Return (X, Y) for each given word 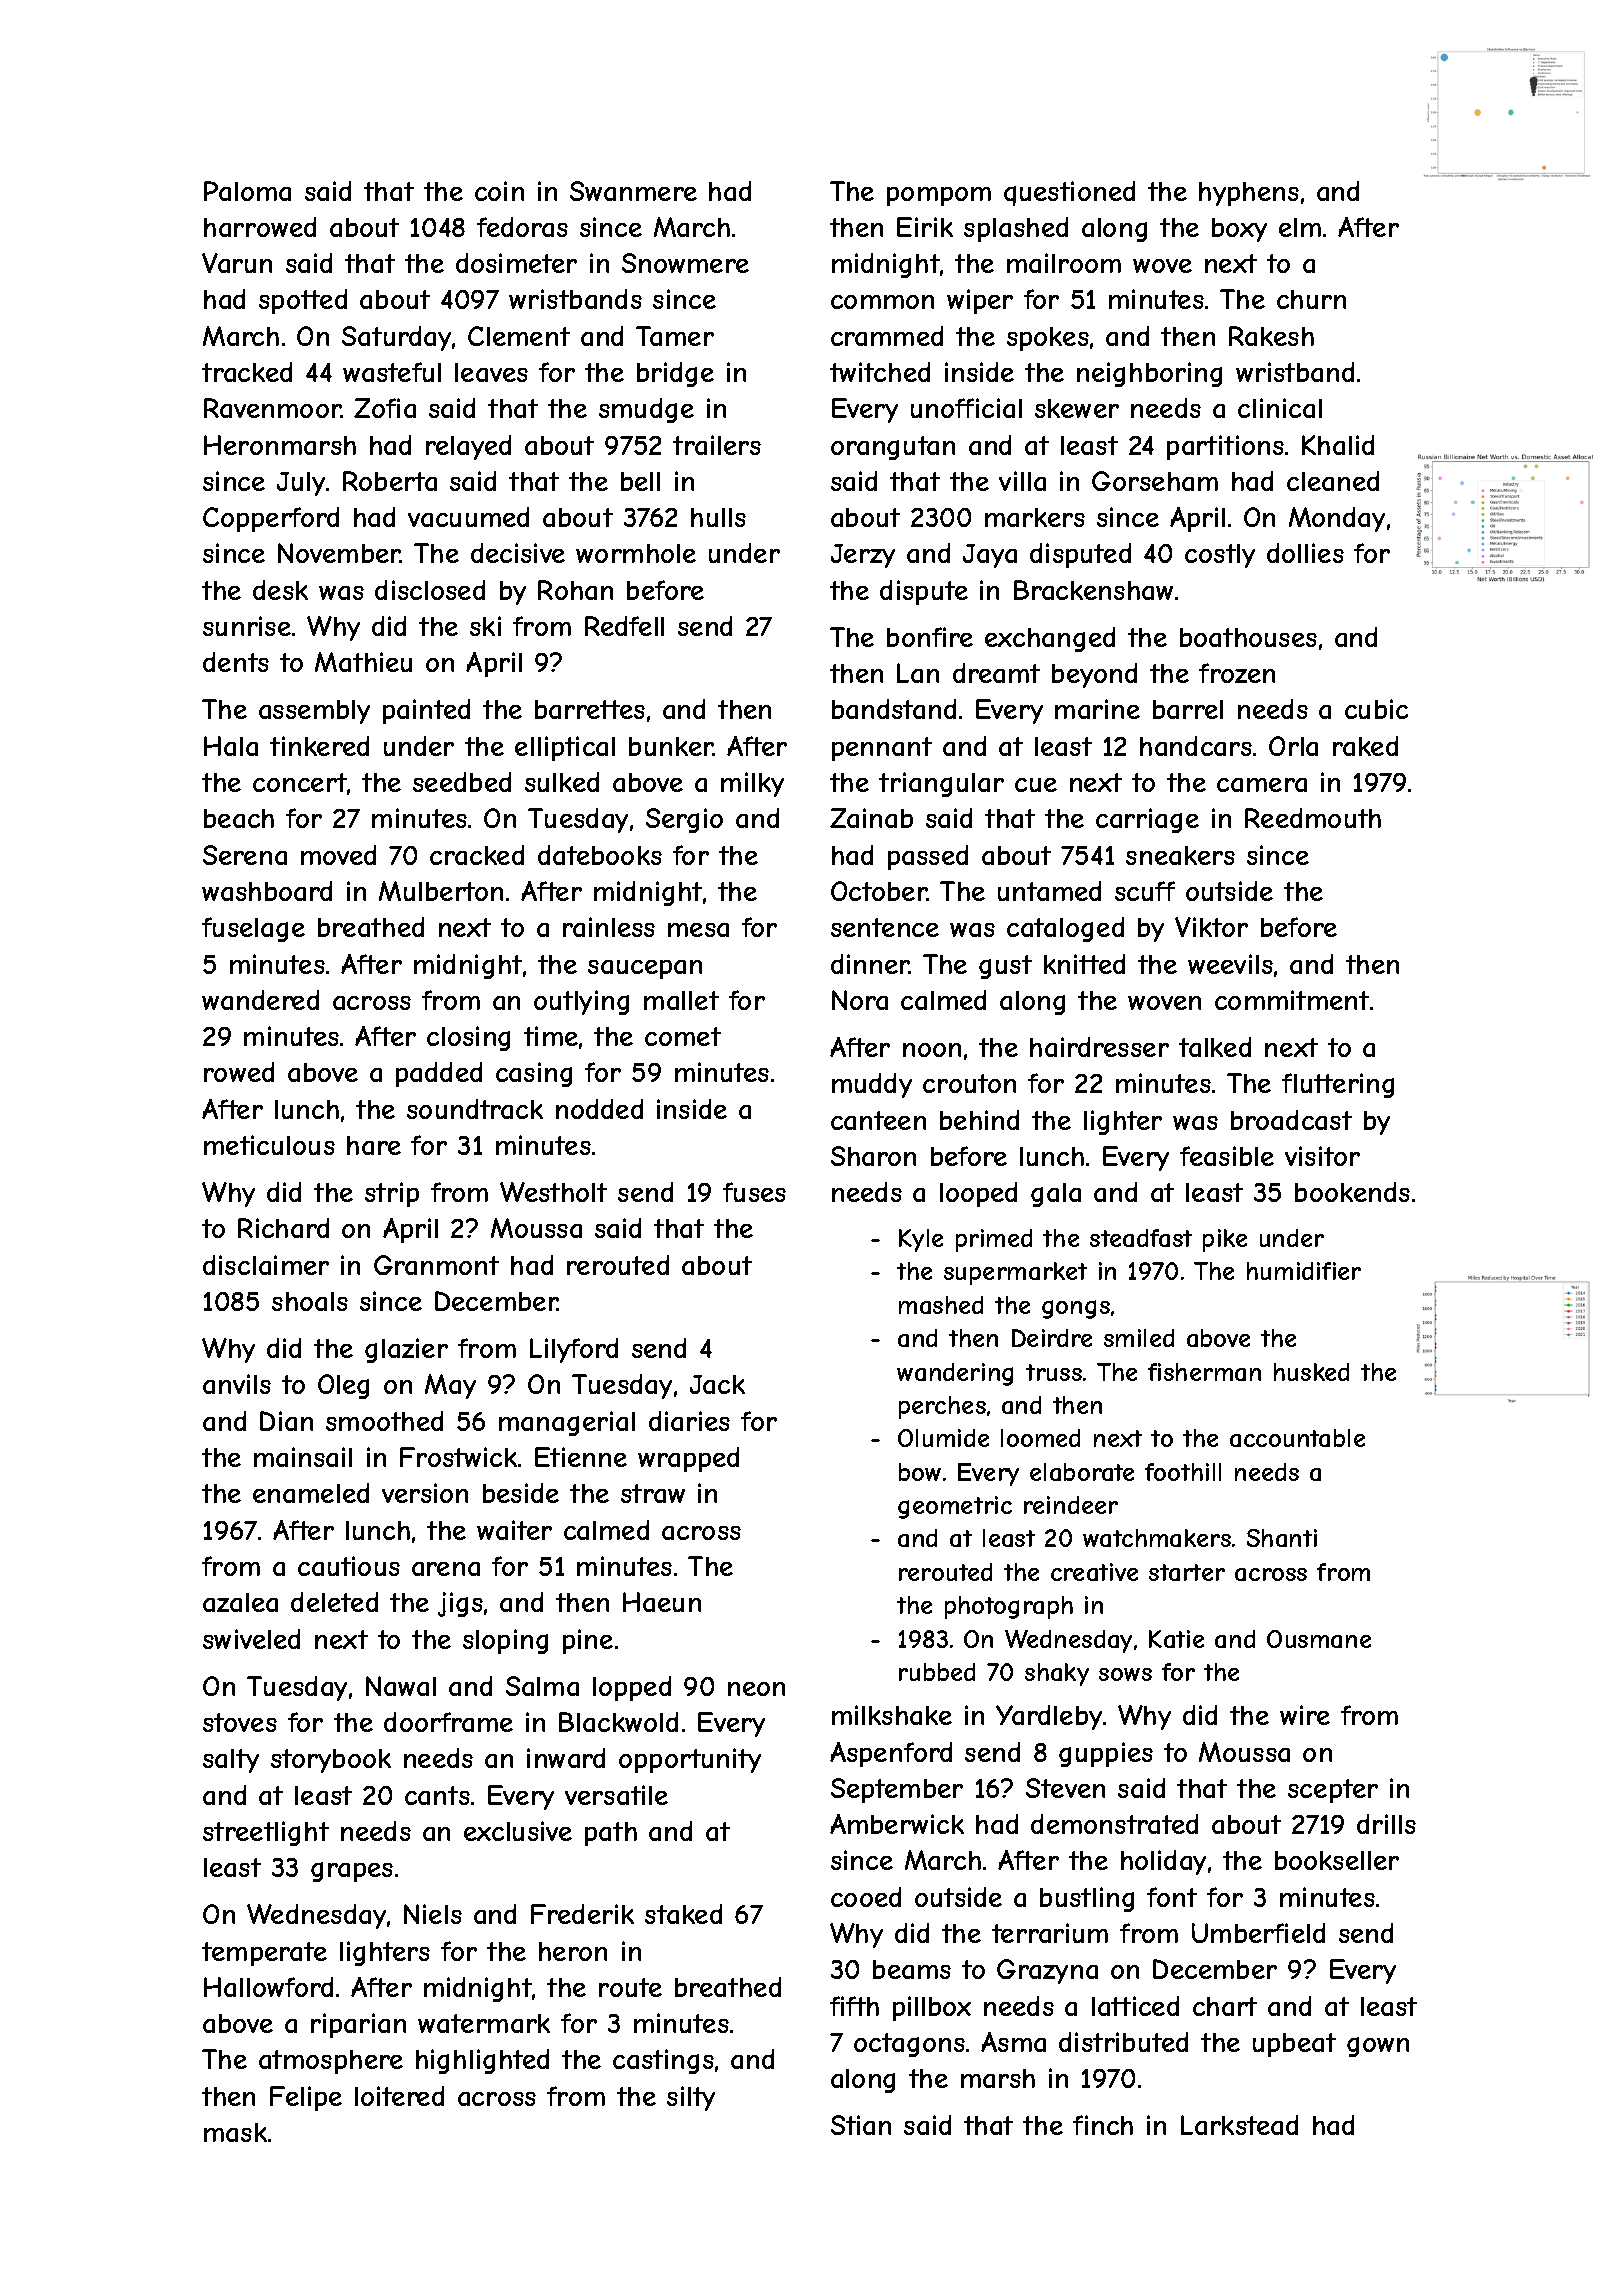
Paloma (247, 191)
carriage (1147, 820)
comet (683, 1036)
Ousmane (1319, 1639)
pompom (939, 196)
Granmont (436, 1265)
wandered (260, 1000)
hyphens (1249, 194)
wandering (955, 1374)
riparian (358, 2025)
